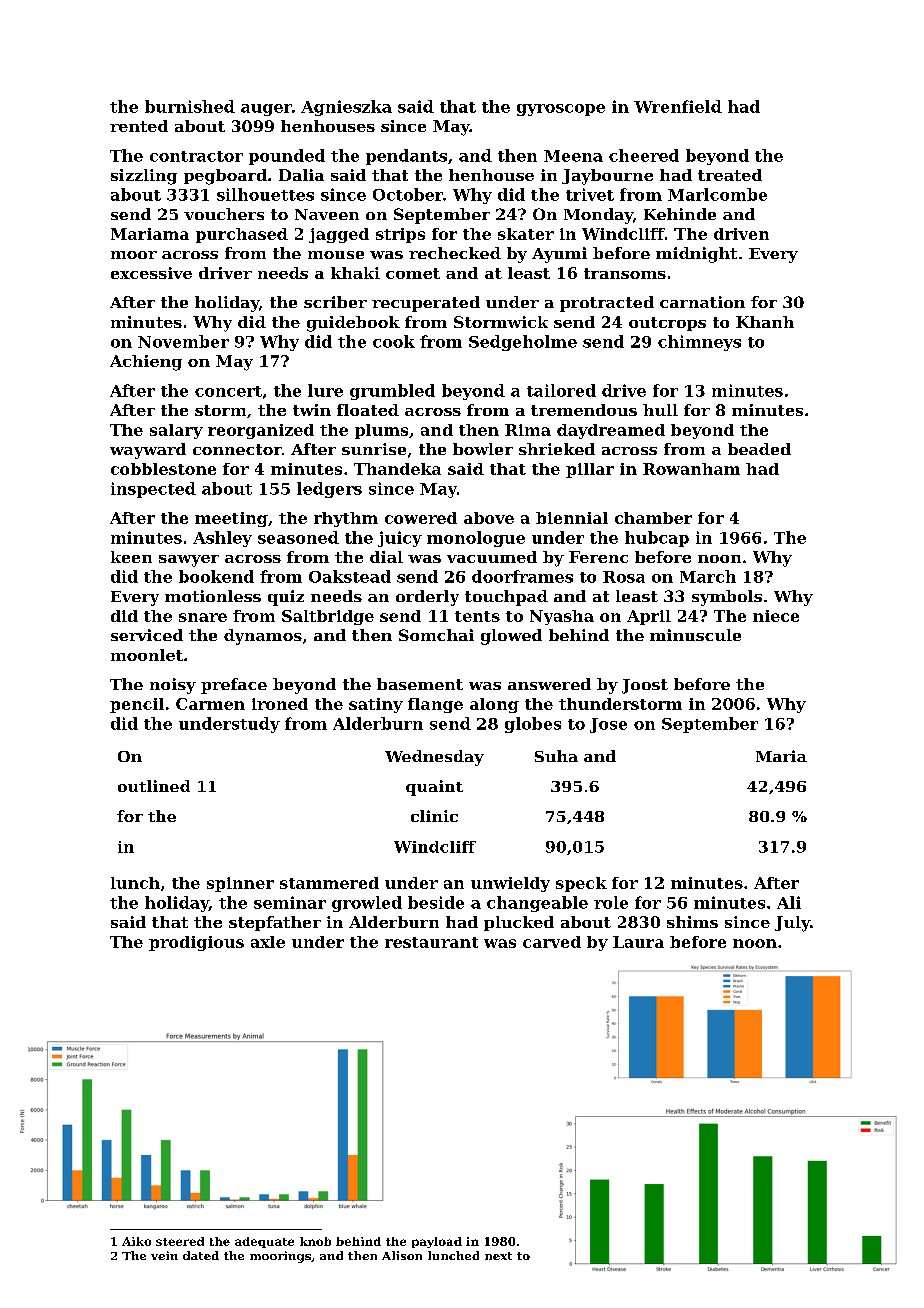 The image size is (924, 1308). Describe the element at coordinates (765, 322) in the screenshot. I see `Khanh` at that location.
